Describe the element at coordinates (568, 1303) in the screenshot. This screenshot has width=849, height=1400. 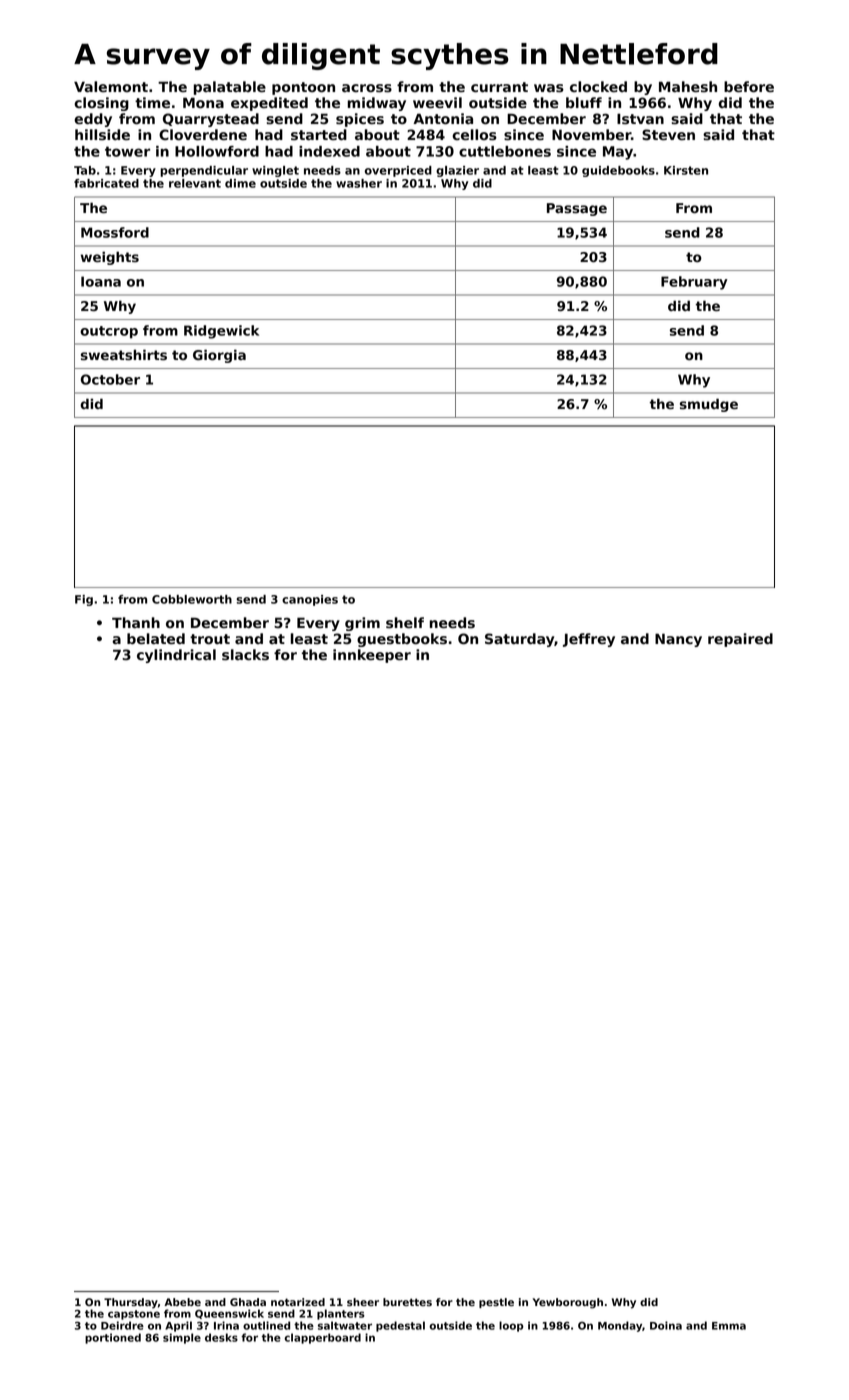
I see `Yewborough` at that location.
